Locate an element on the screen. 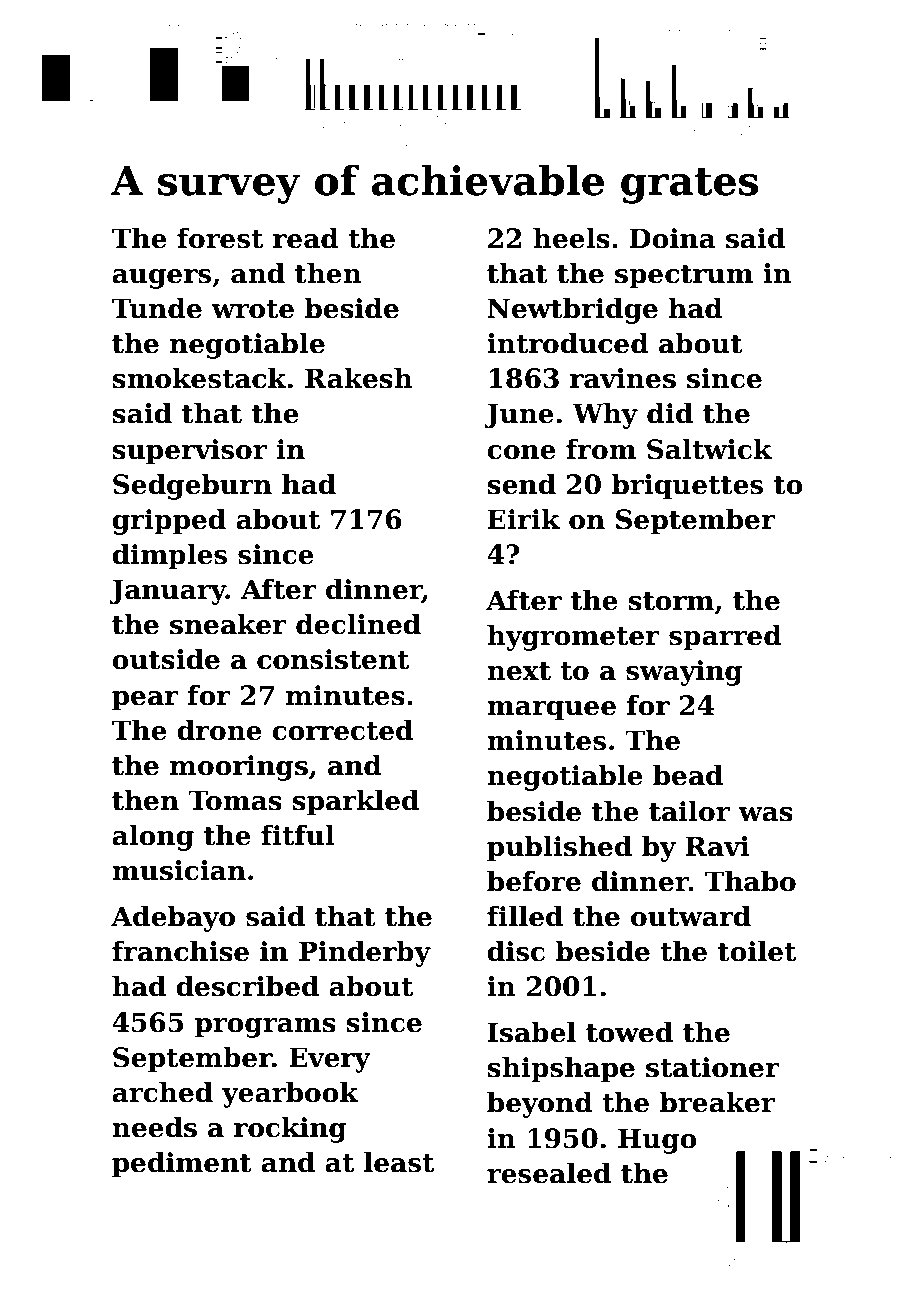  read is located at coordinates (306, 238).
